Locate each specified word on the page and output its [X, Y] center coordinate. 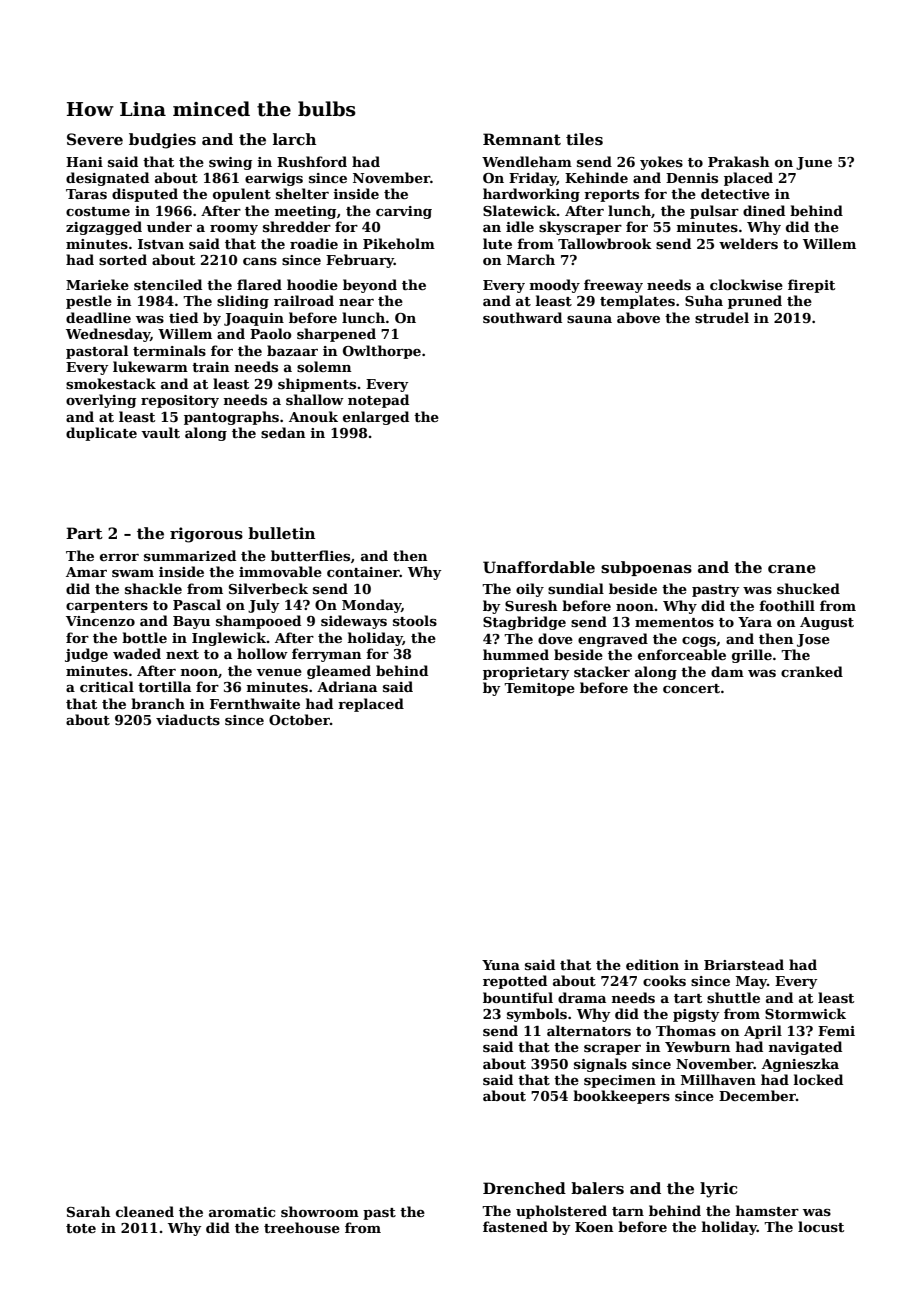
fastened [515, 1226]
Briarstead [744, 964]
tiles [584, 139]
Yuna [501, 965]
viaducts [188, 719]
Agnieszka [800, 1065]
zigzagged [104, 228]
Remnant [522, 139]
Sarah [89, 1211]
